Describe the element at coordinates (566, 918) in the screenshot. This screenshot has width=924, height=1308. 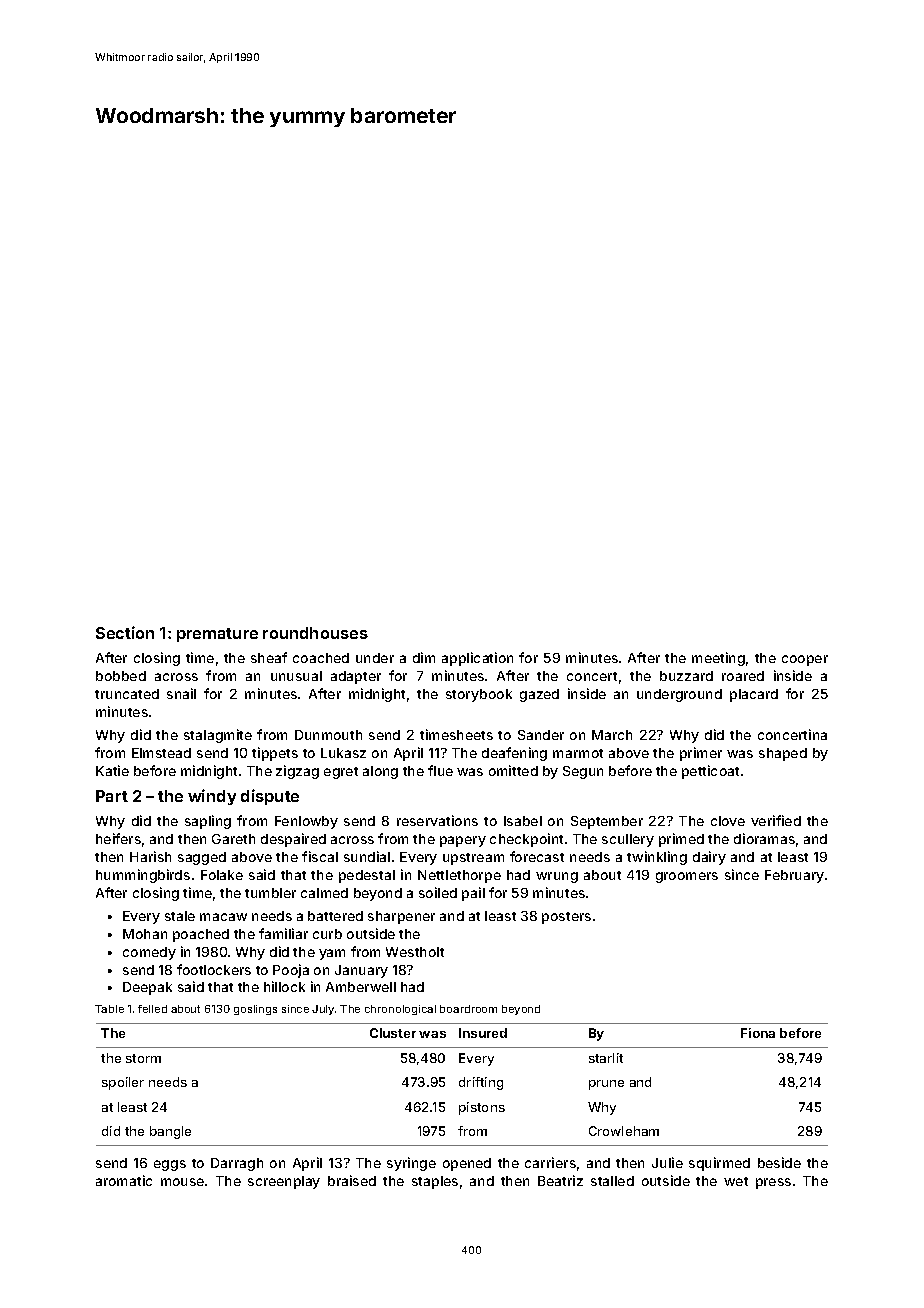
I see `posters` at that location.
